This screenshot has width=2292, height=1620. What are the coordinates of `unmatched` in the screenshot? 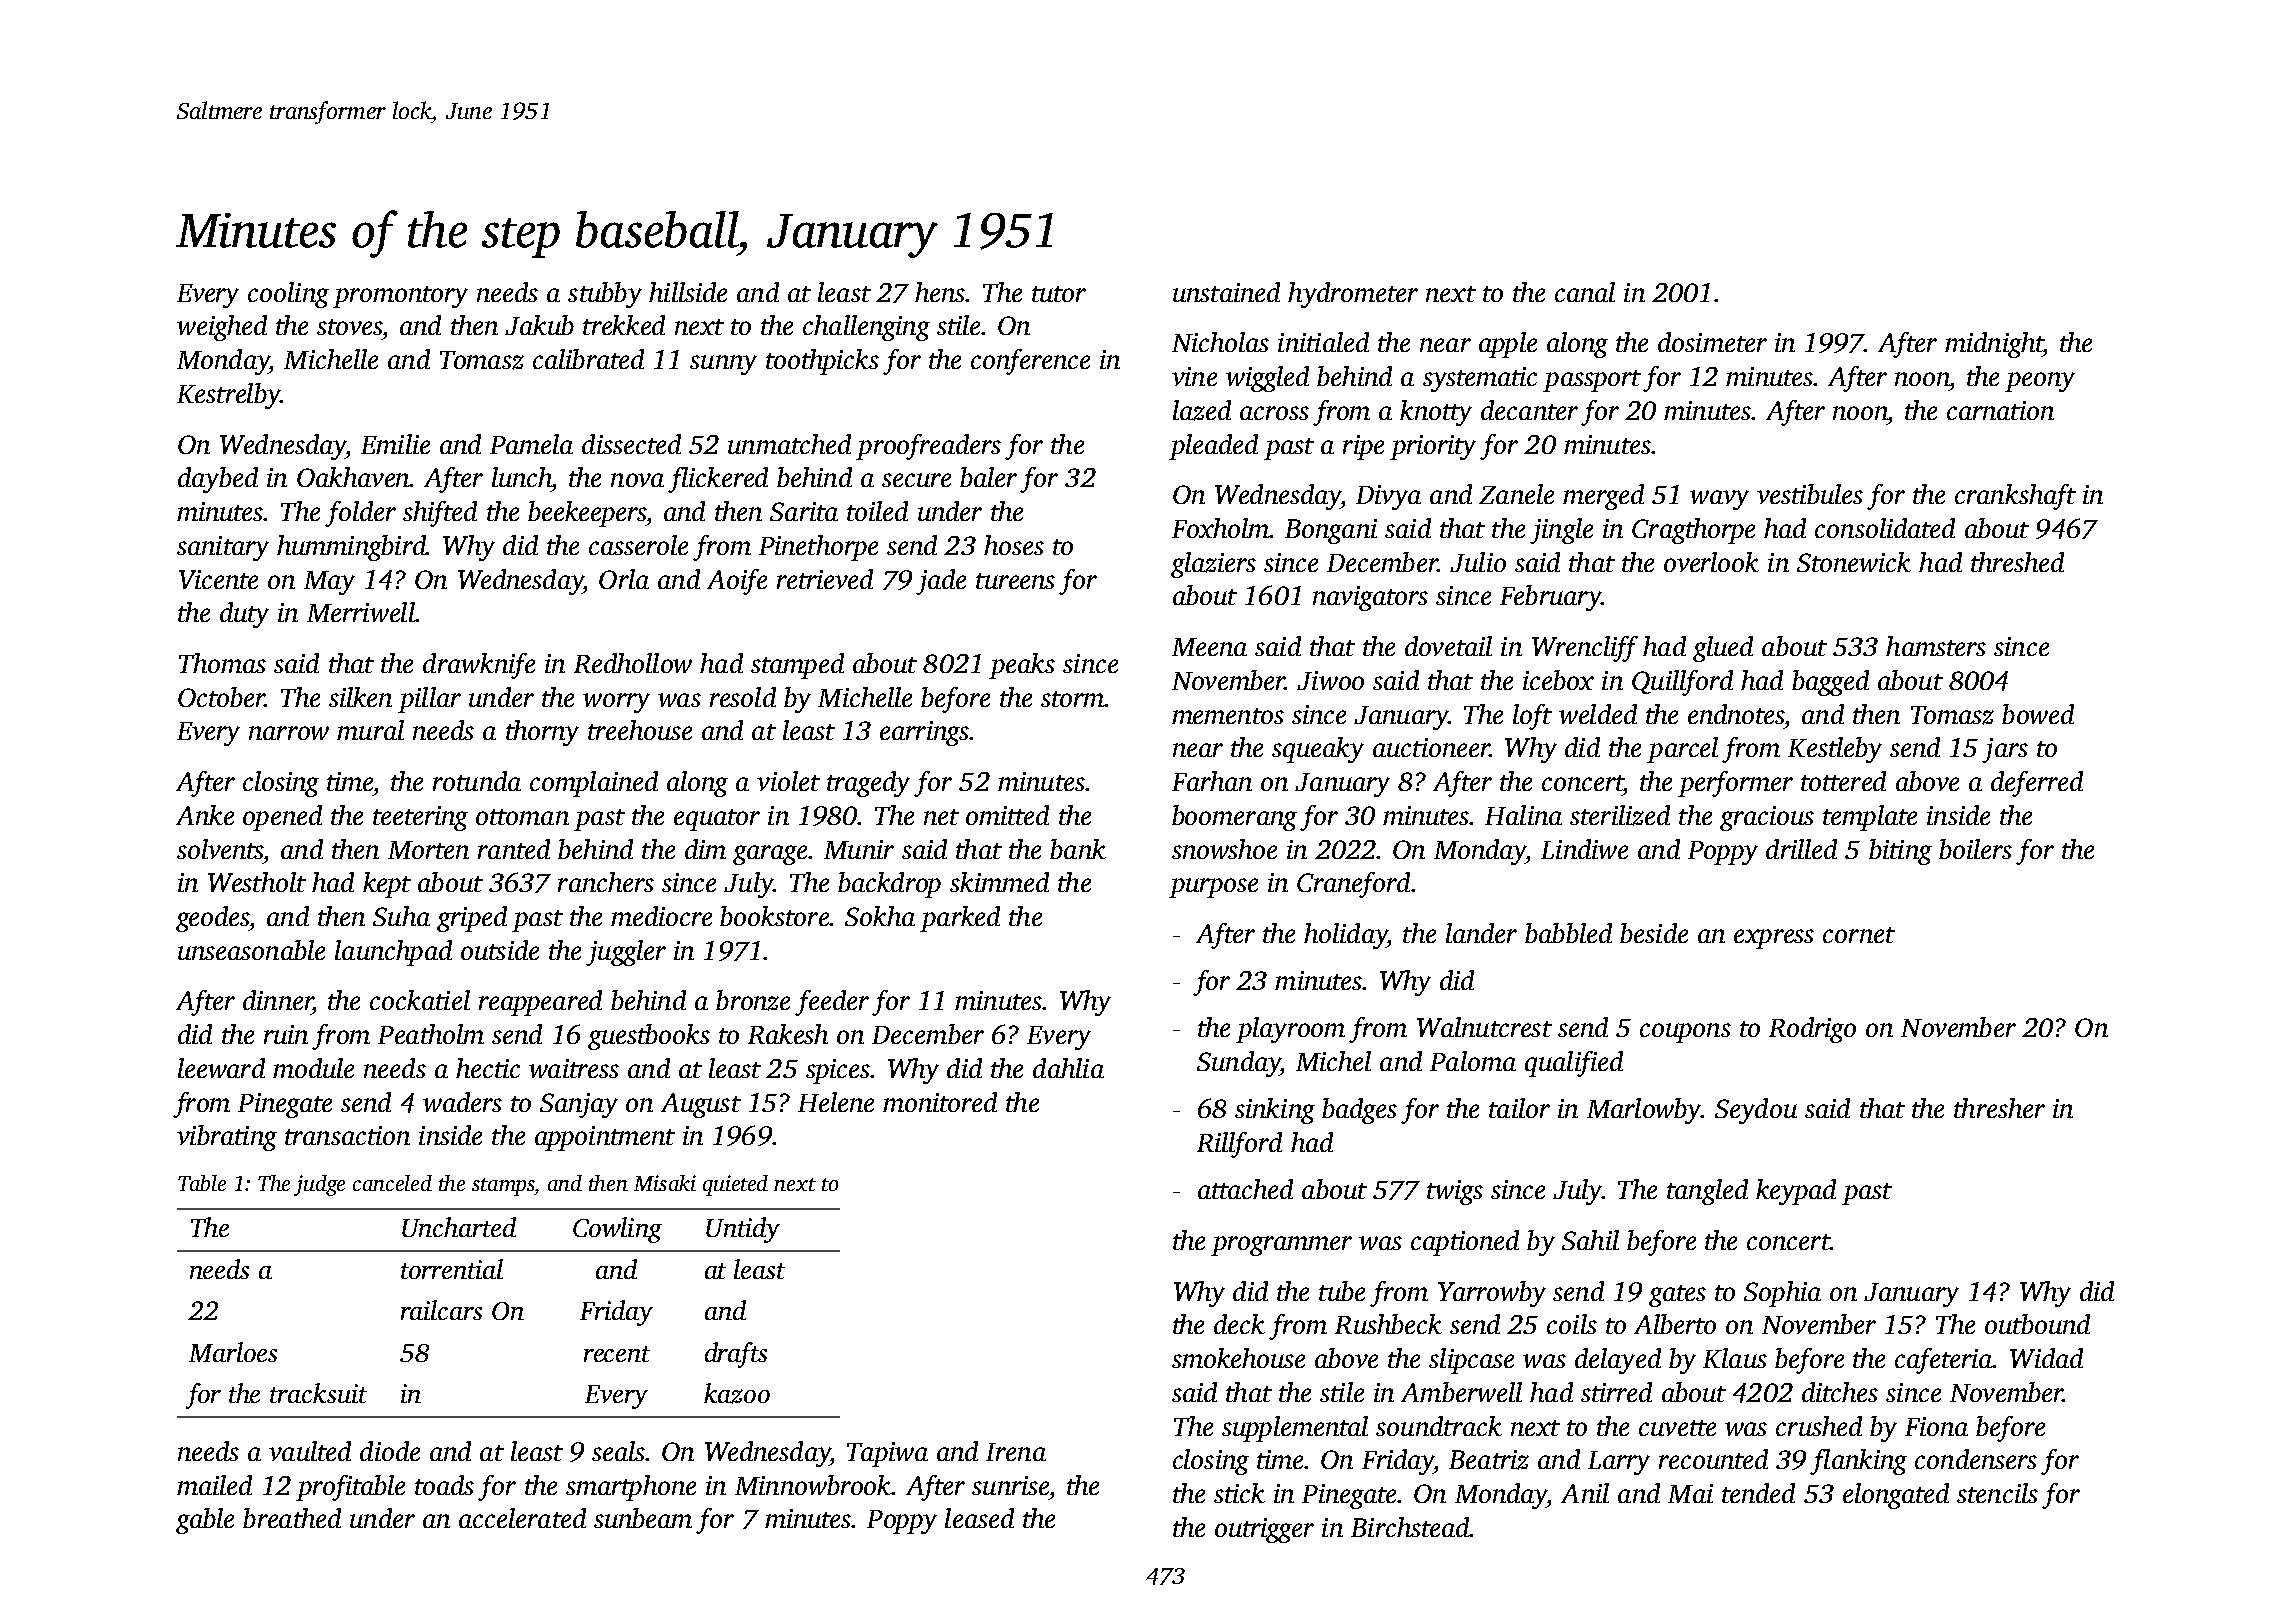 It's located at (789, 444).
